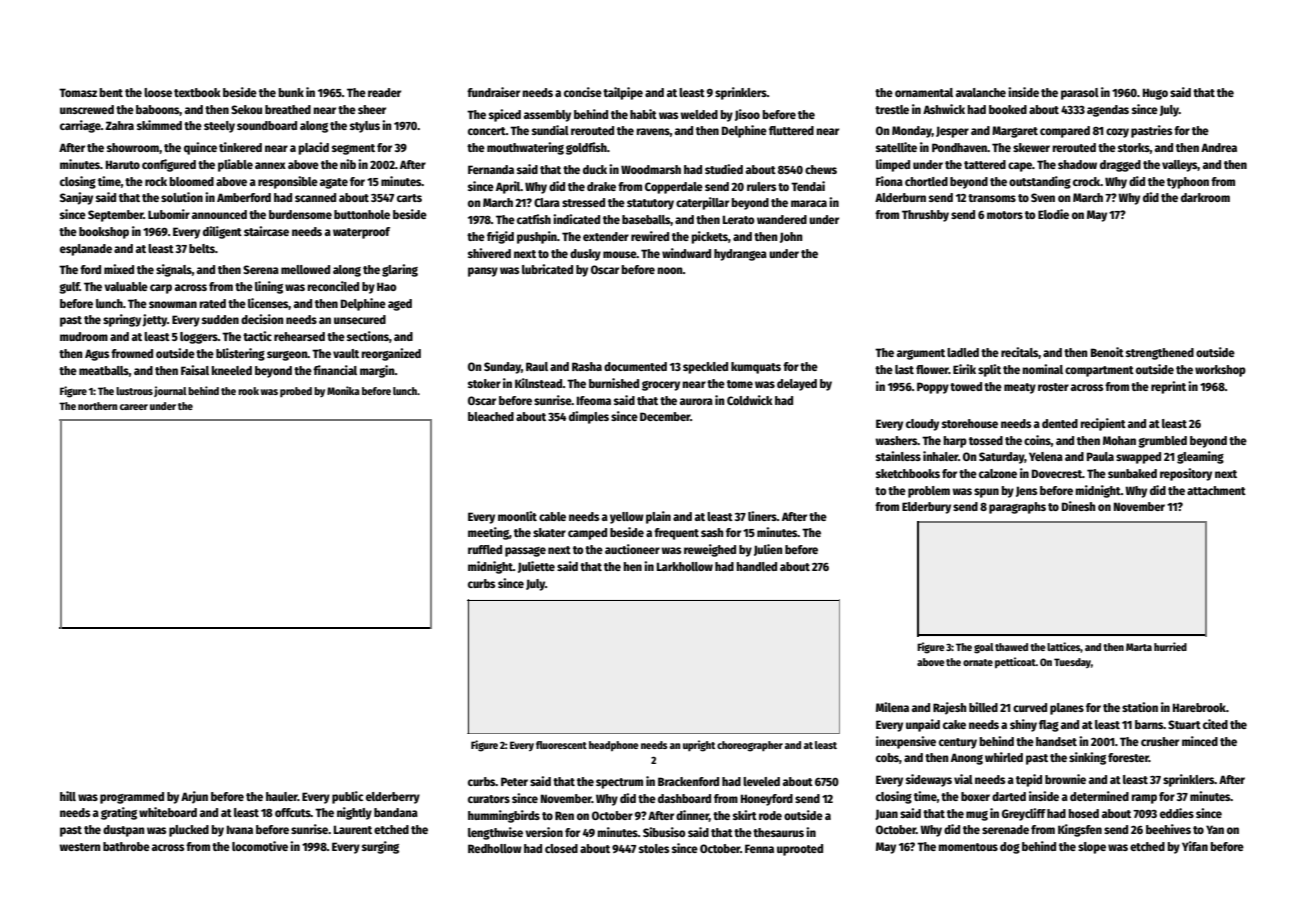 Image resolution: width=1308 pixels, height=924 pixels. I want to click on Tomasz, so click(78, 92).
